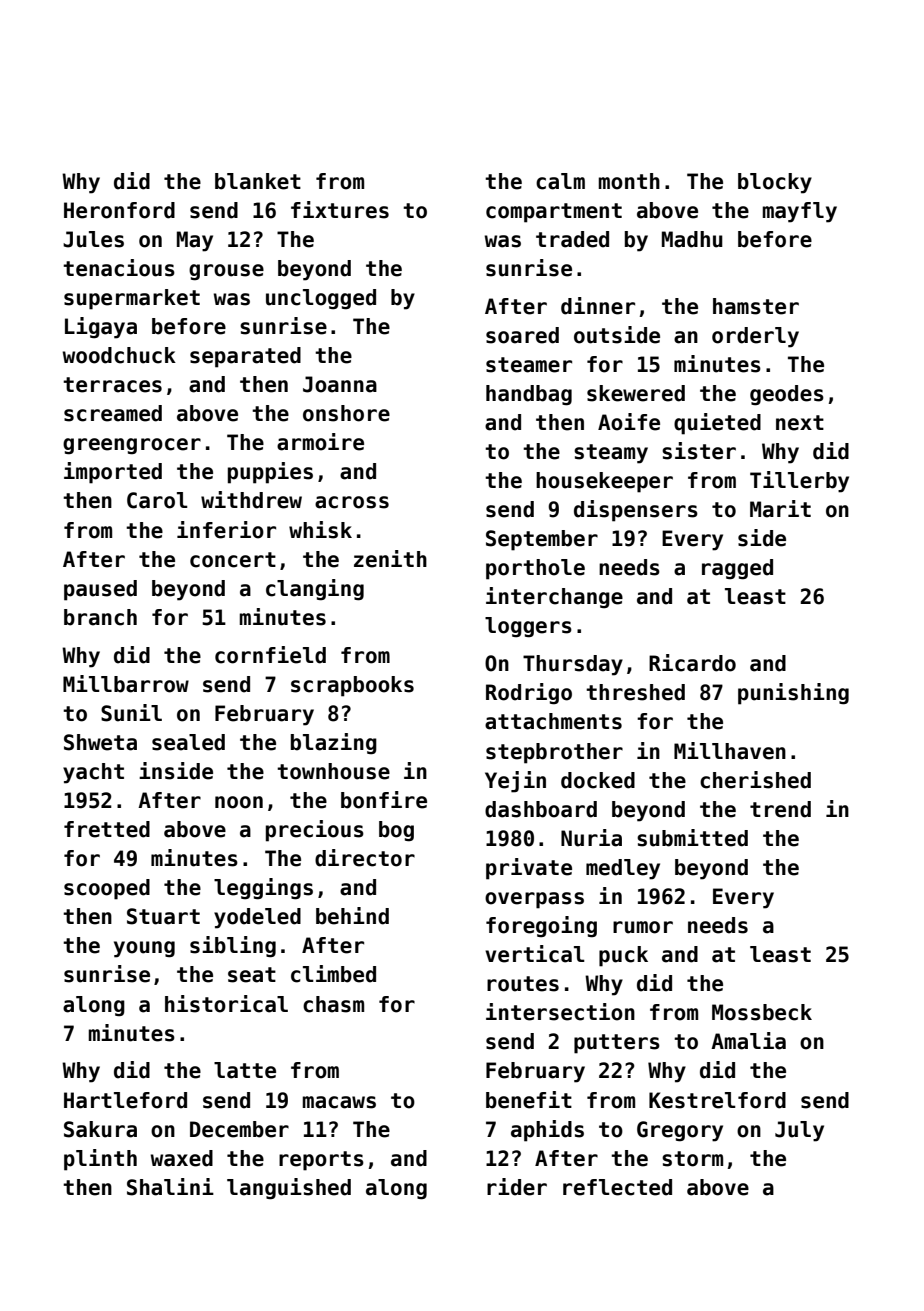  What do you see at coordinates (560, 181) in the screenshot?
I see `calm` at bounding box center [560, 181].
